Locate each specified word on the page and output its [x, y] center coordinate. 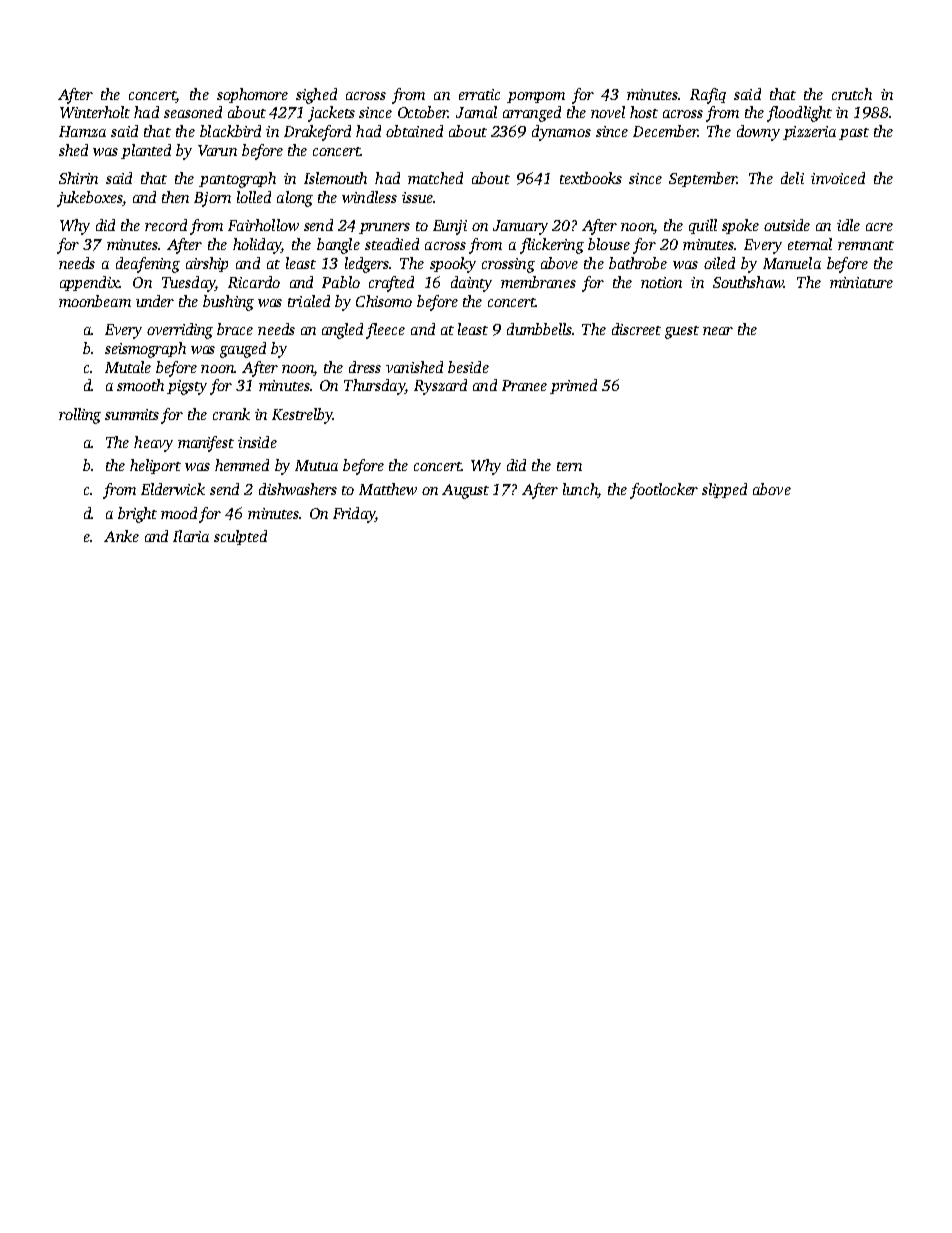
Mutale [128, 367]
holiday [257, 246]
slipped [724, 490]
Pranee [524, 385]
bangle [338, 246]
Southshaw [748, 282]
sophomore [252, 95]
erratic [479, 94]
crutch [852, 94]
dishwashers [298, 489]
